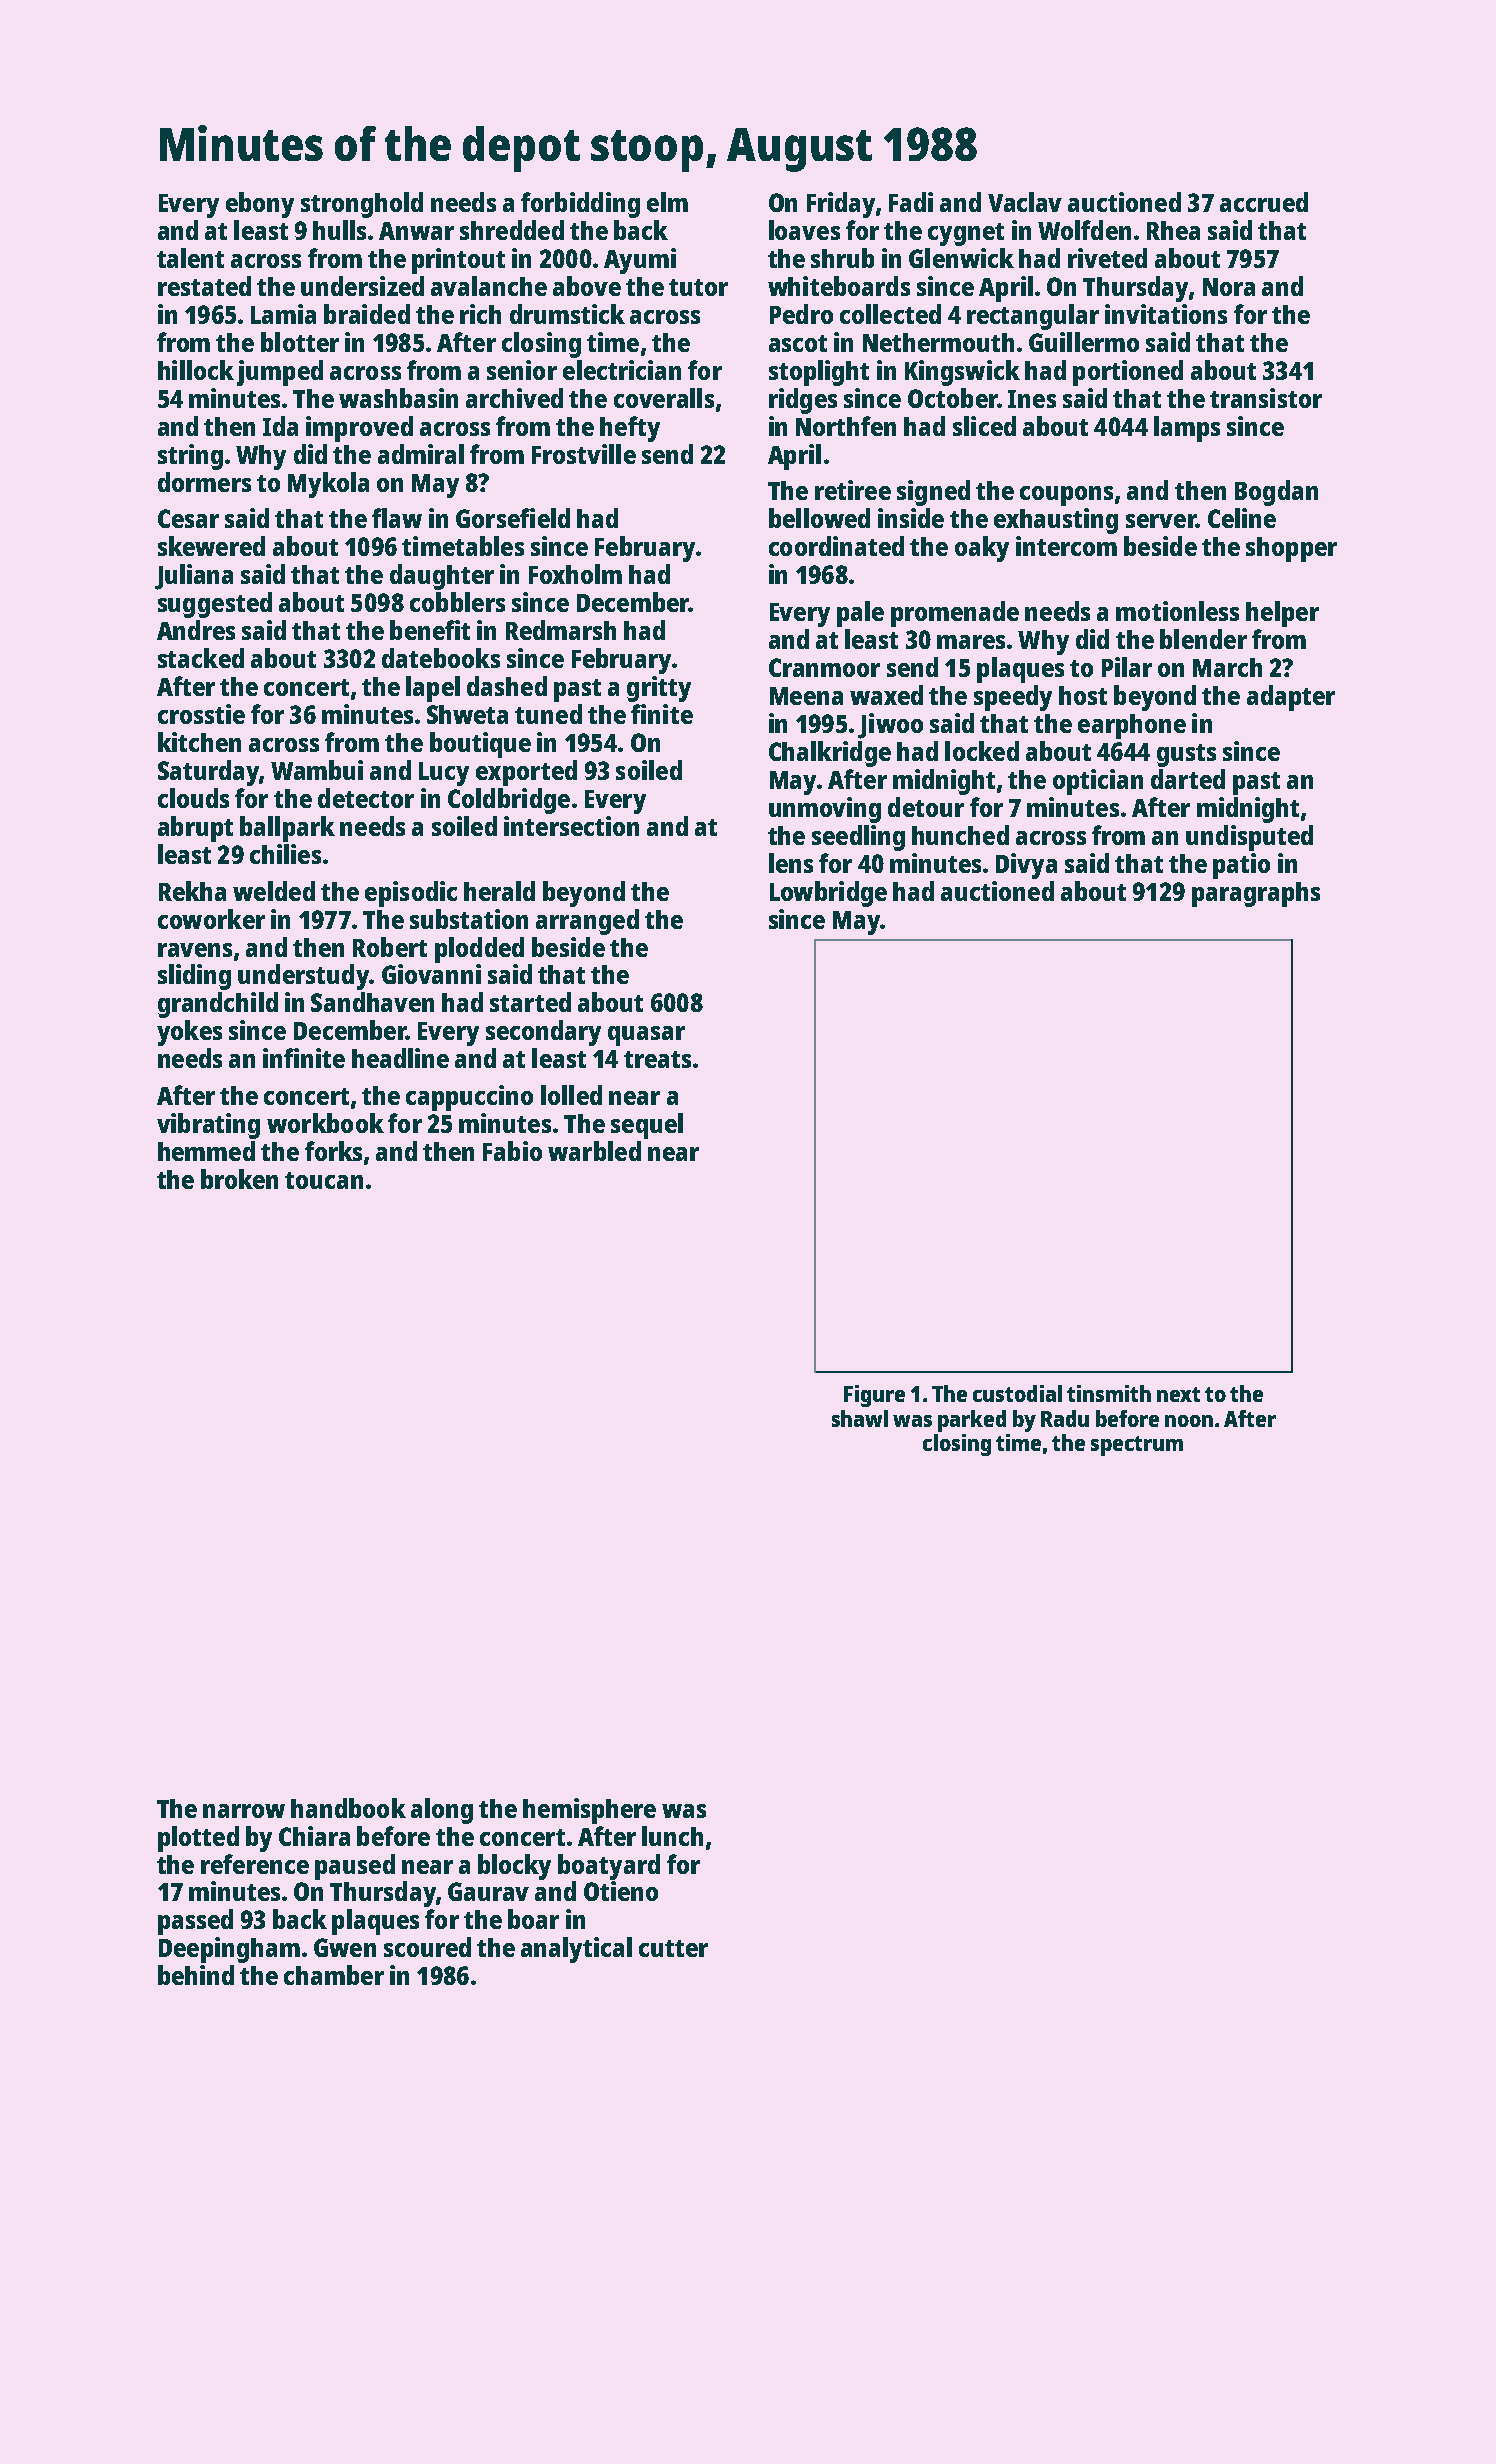  What do you see at coordinates (667, 202) in the screenshot?
I see `elm` at bounding box center [667, 202].
